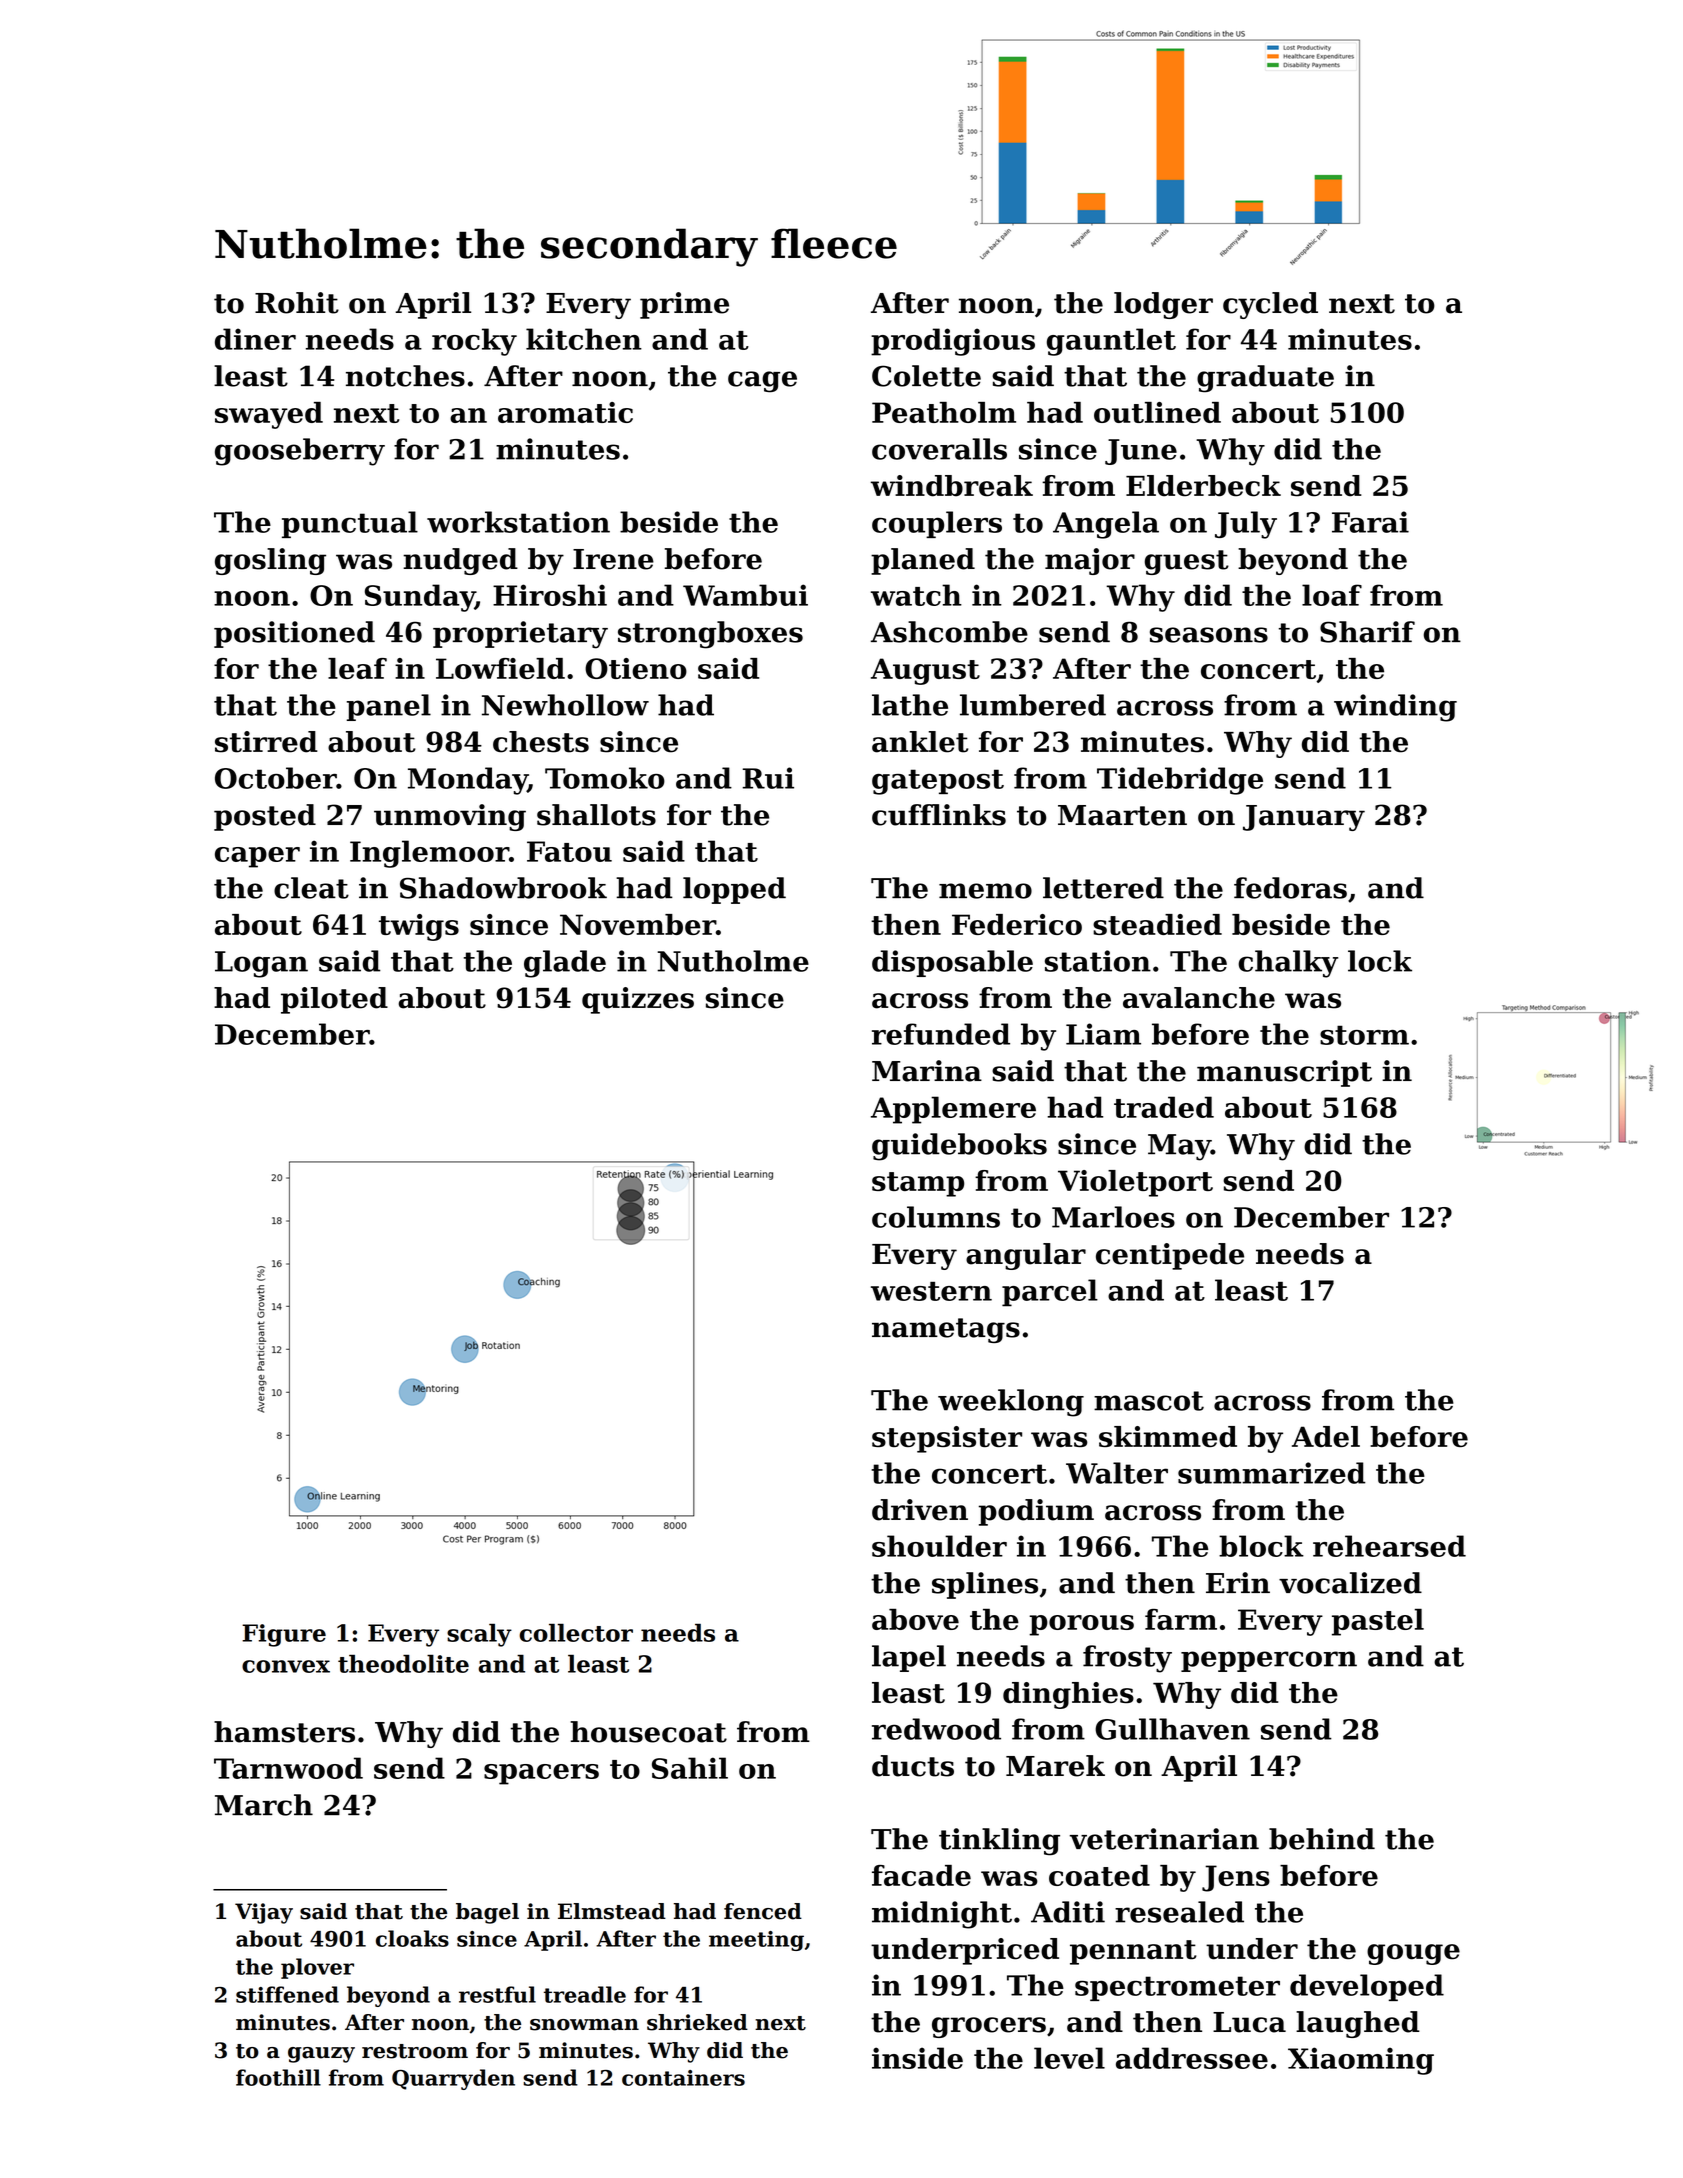 The image size is (1683, 2178). What do you see at coordinates (683, 2078) in the screenshot?
I see `containers` at bounding box center [683, 2078].
